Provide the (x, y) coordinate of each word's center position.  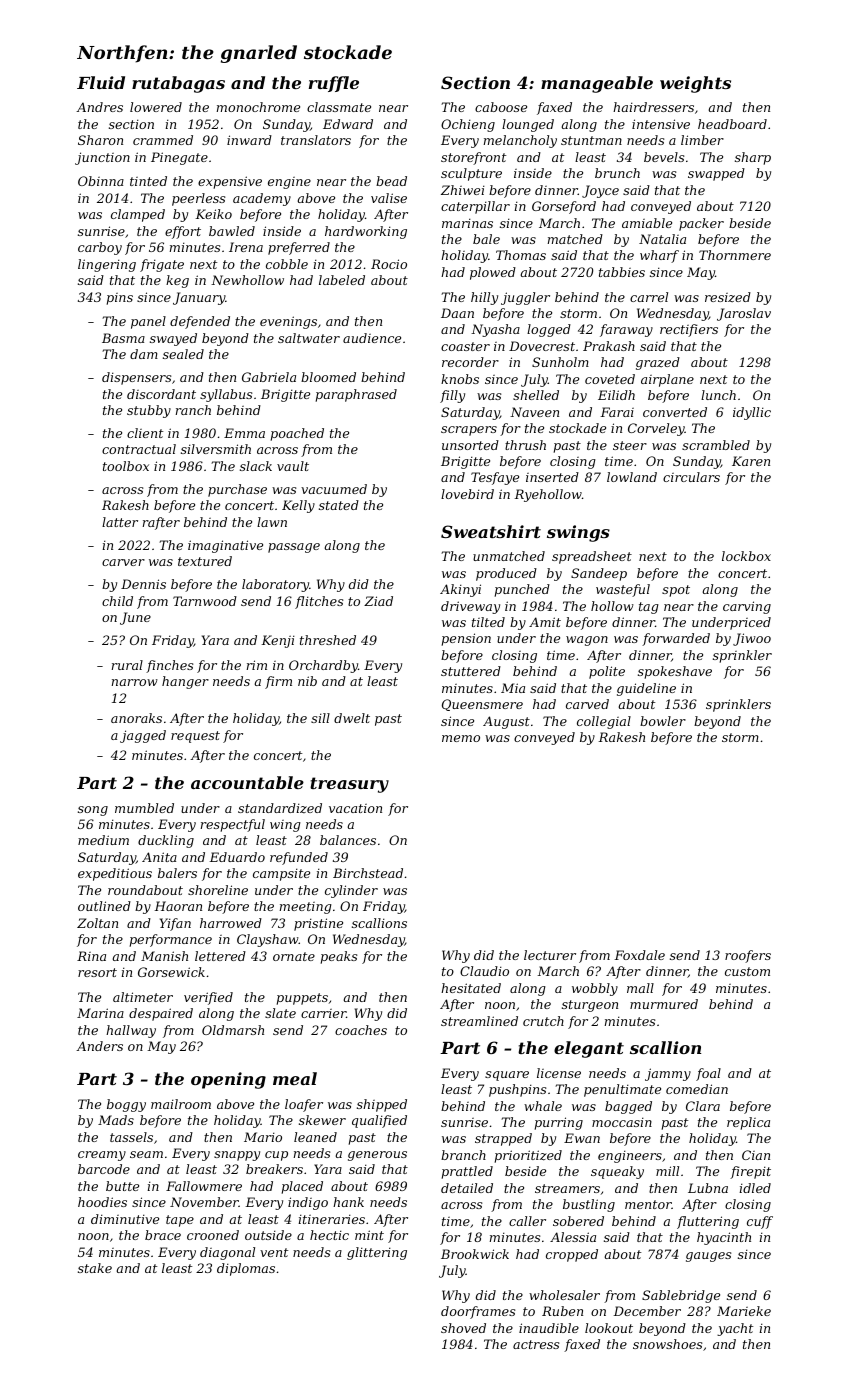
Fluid (101, 82)
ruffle (334, 84)
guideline (646, 689)
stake (95, 1268)
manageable (597, 84)
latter (120, 522)
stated (339, 505)
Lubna (708, 1188)
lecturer (550, 955)
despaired (161, 1014)
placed (302, 1187)
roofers (748, 956)
